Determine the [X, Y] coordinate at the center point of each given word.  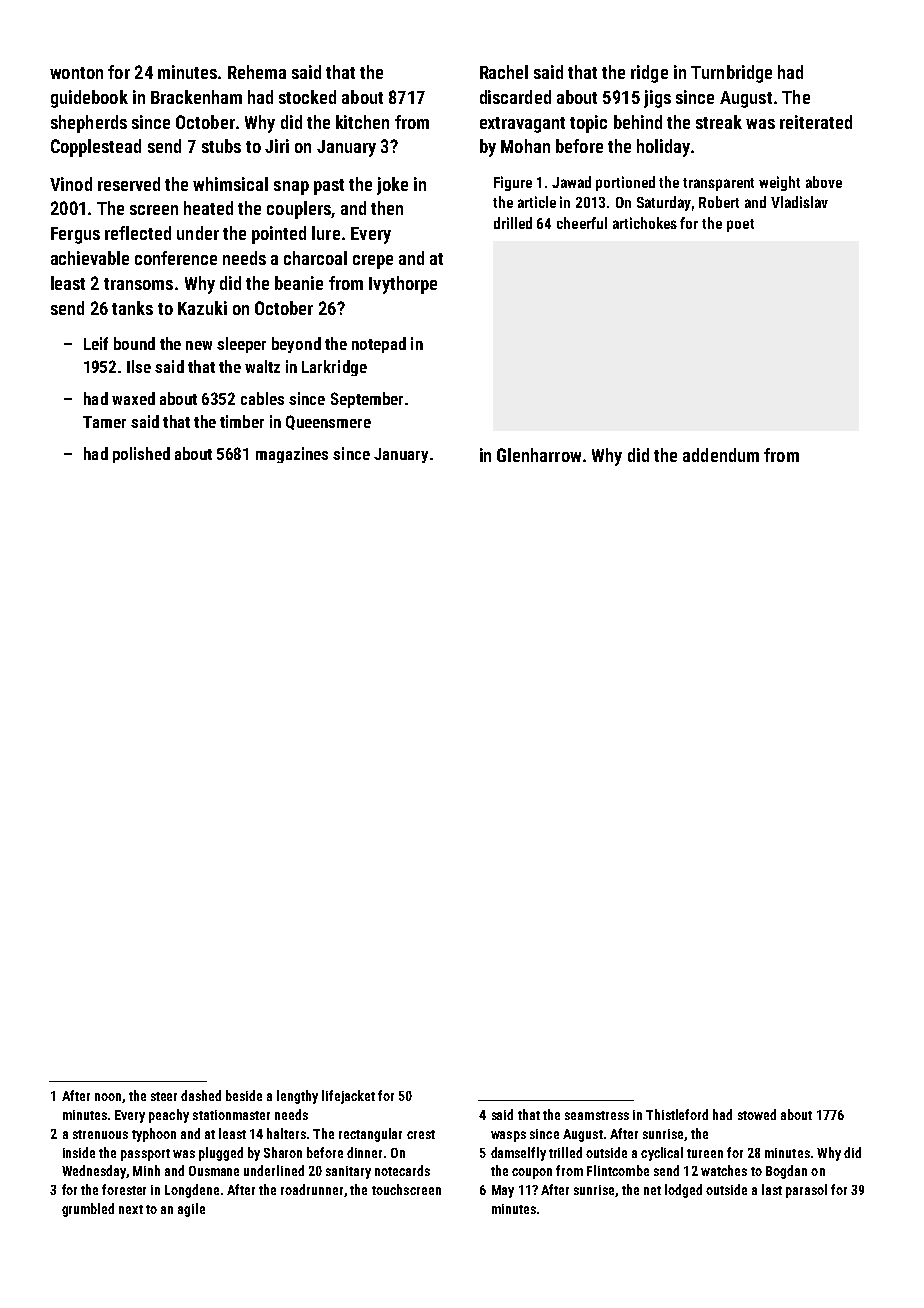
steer [164, 1096]
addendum [721, 455]
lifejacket [348, 1097]
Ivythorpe [403, 285]
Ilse [139, 366]
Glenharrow [539, 455]
